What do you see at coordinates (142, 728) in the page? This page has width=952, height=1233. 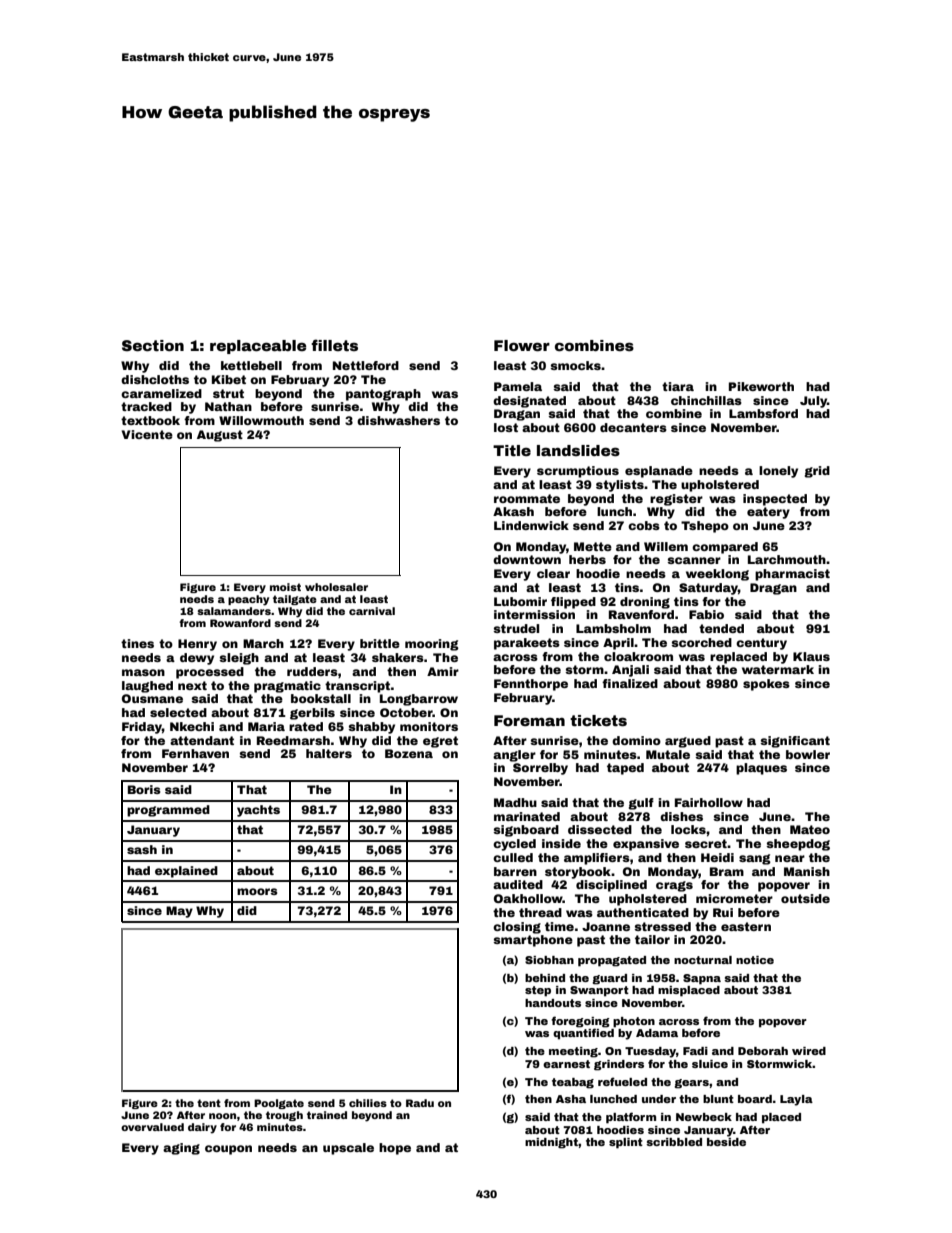 I see `Friday` at bounding box center [142, 728].
